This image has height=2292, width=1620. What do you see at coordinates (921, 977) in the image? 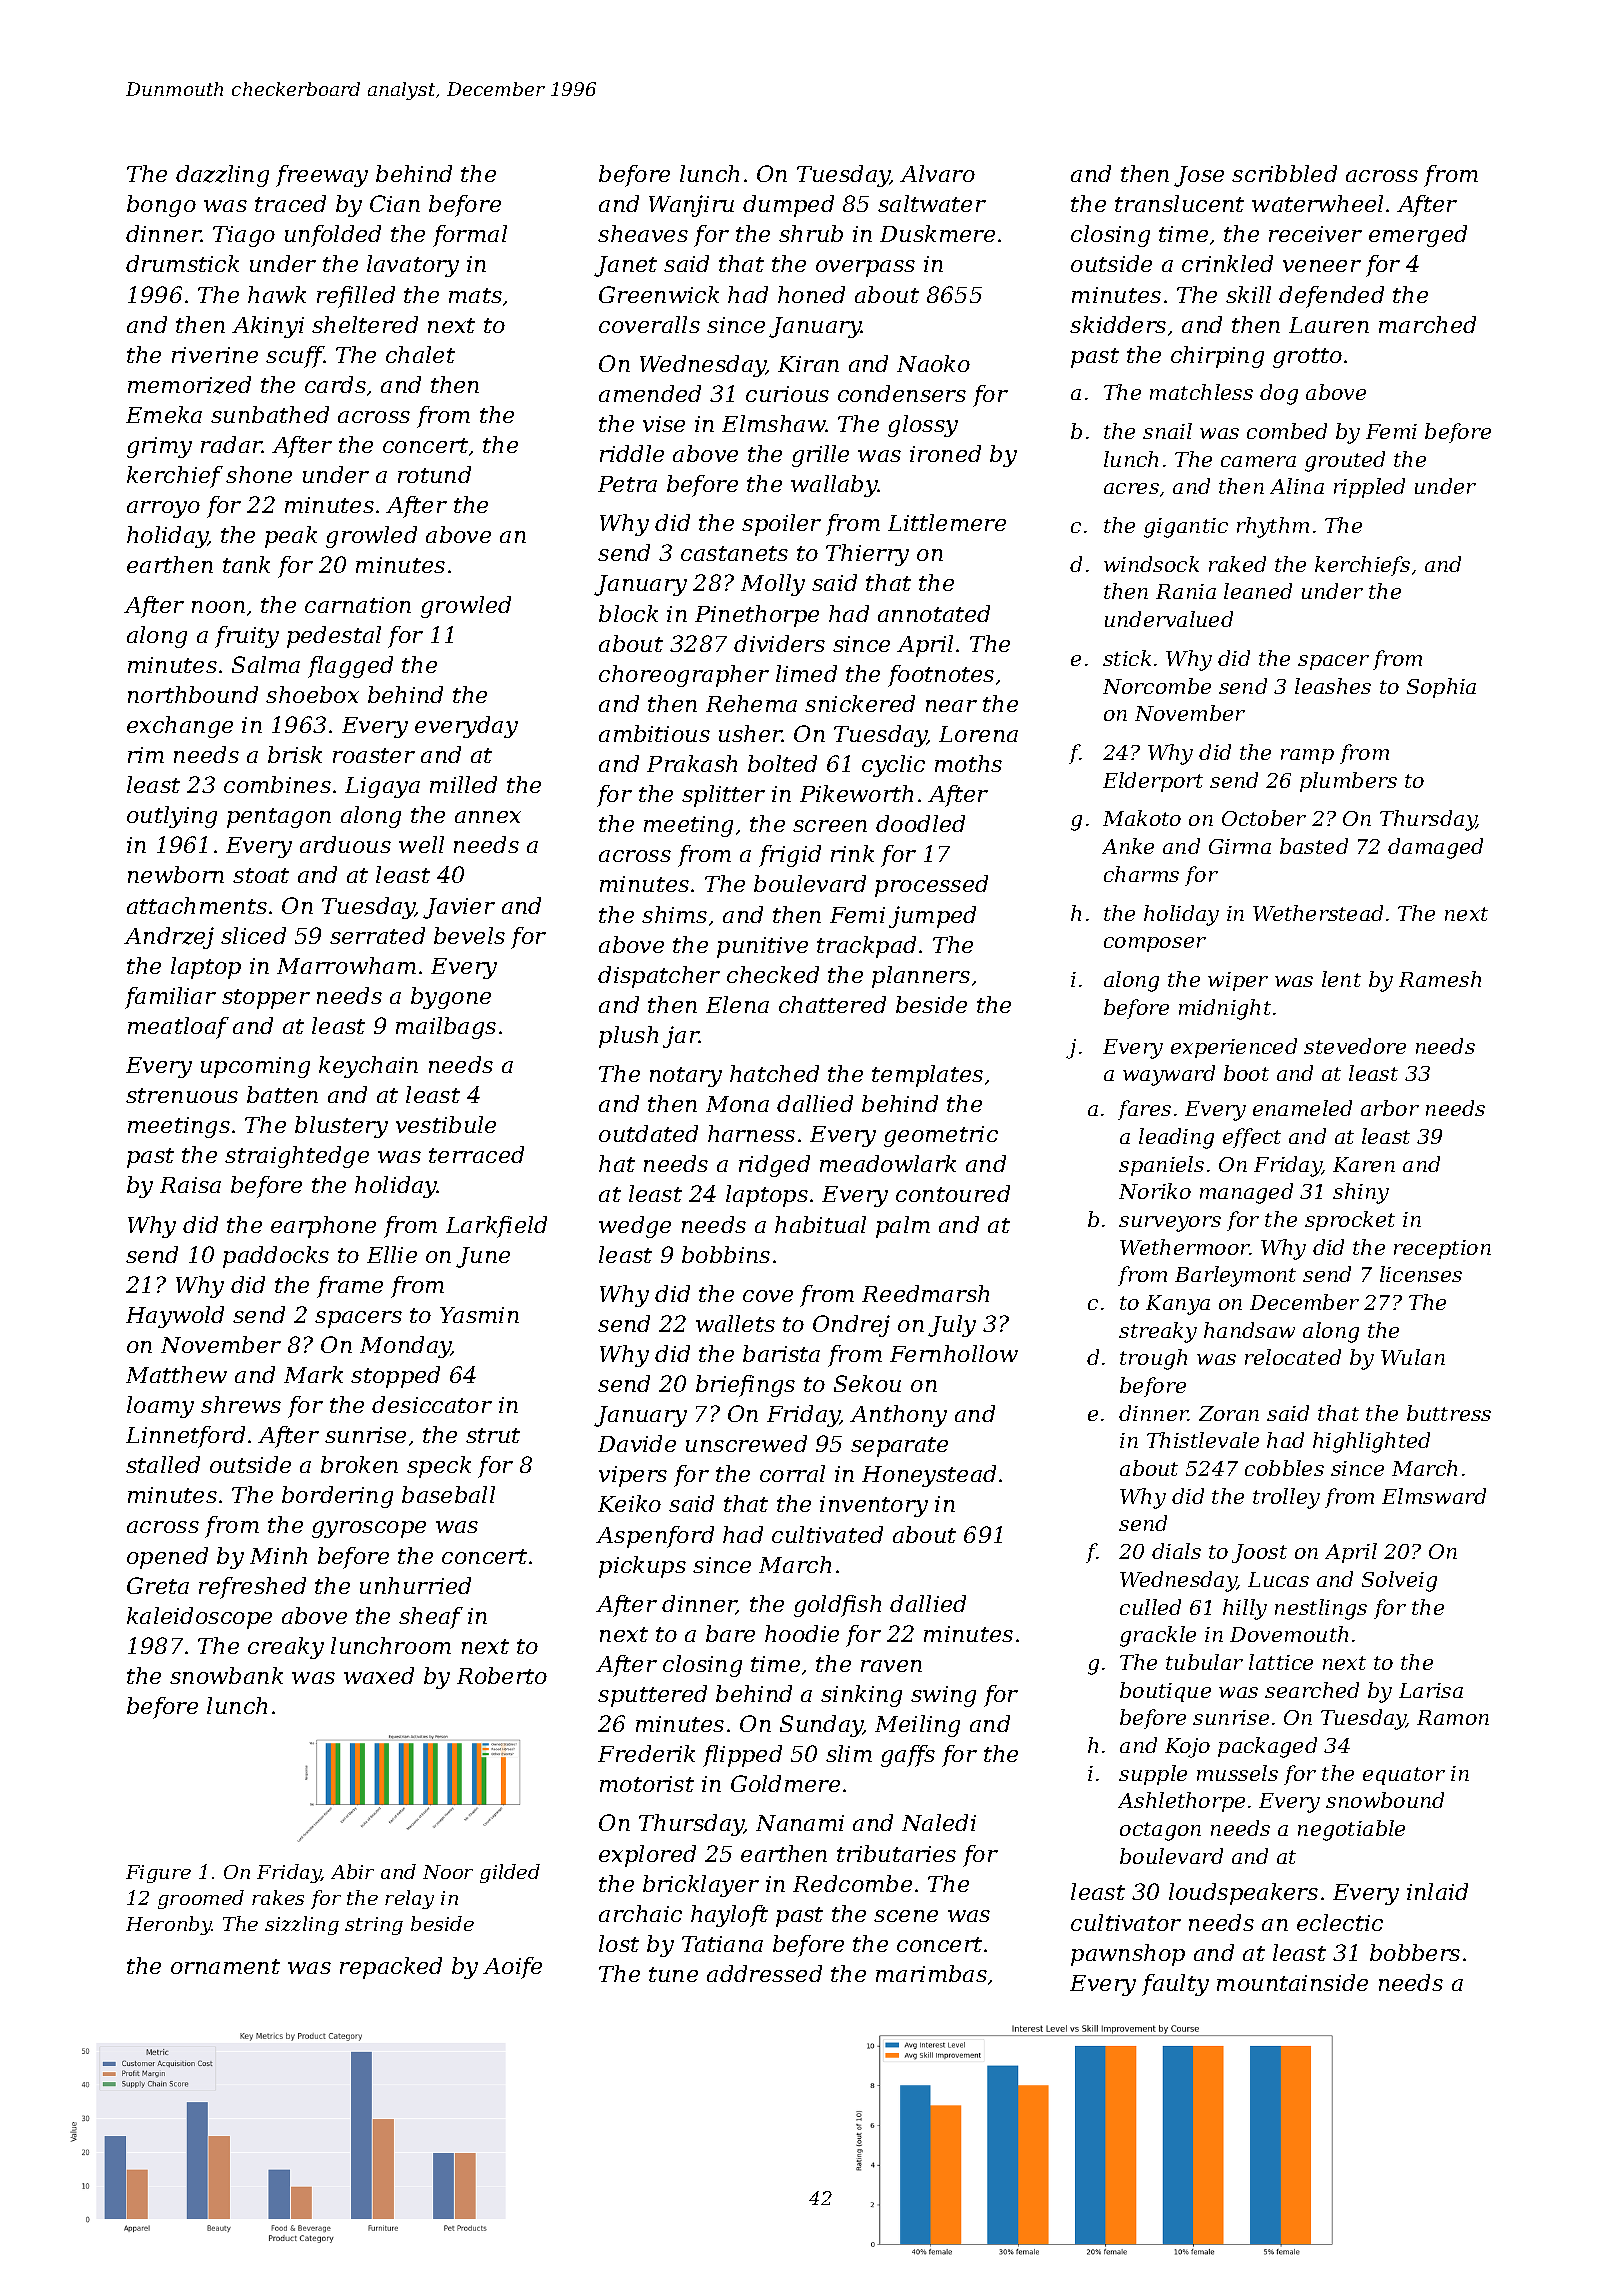
I see `planners` at bounding box center [921, 977].
